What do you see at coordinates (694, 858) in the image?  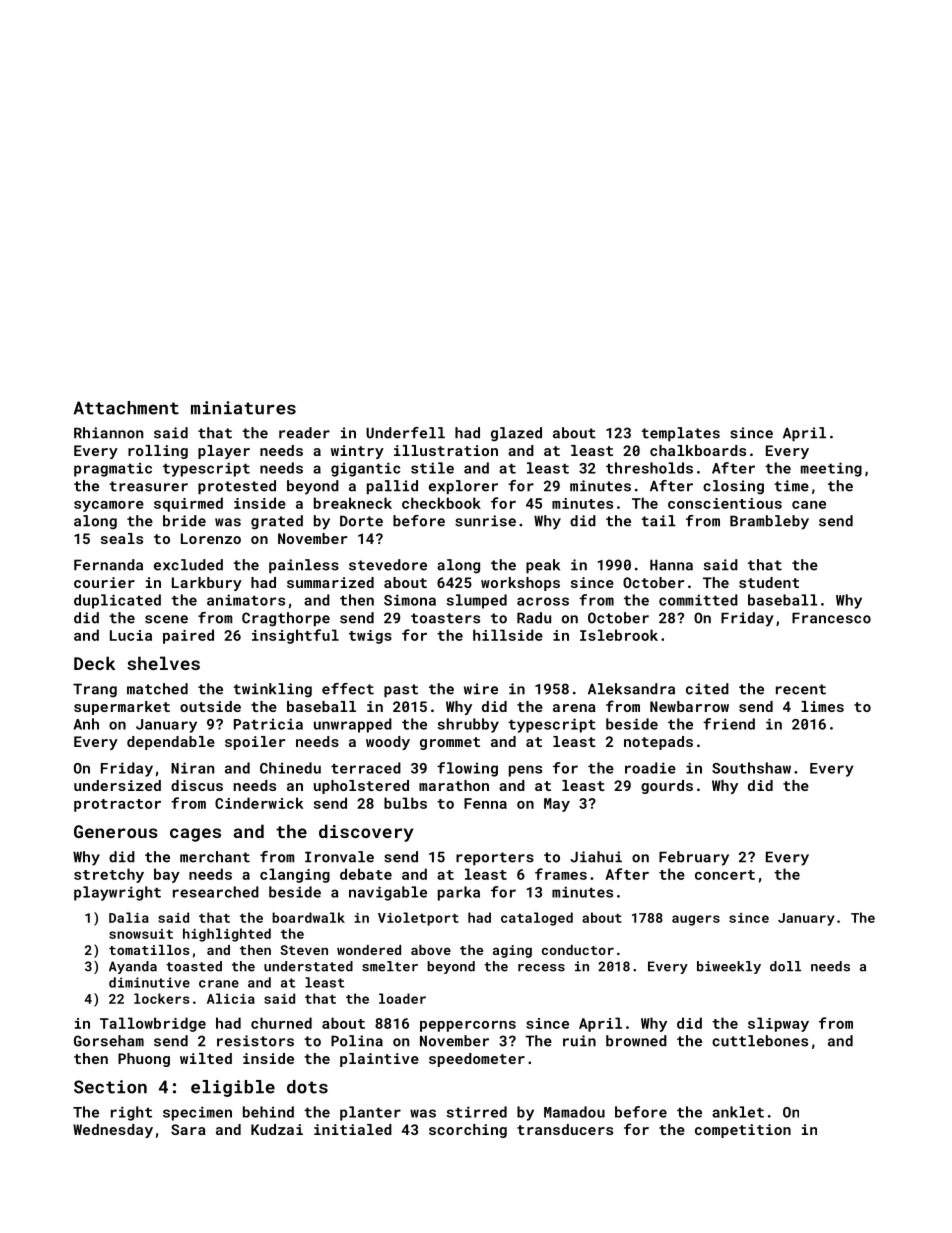 I see `February` at bounding box center [694, 858].
